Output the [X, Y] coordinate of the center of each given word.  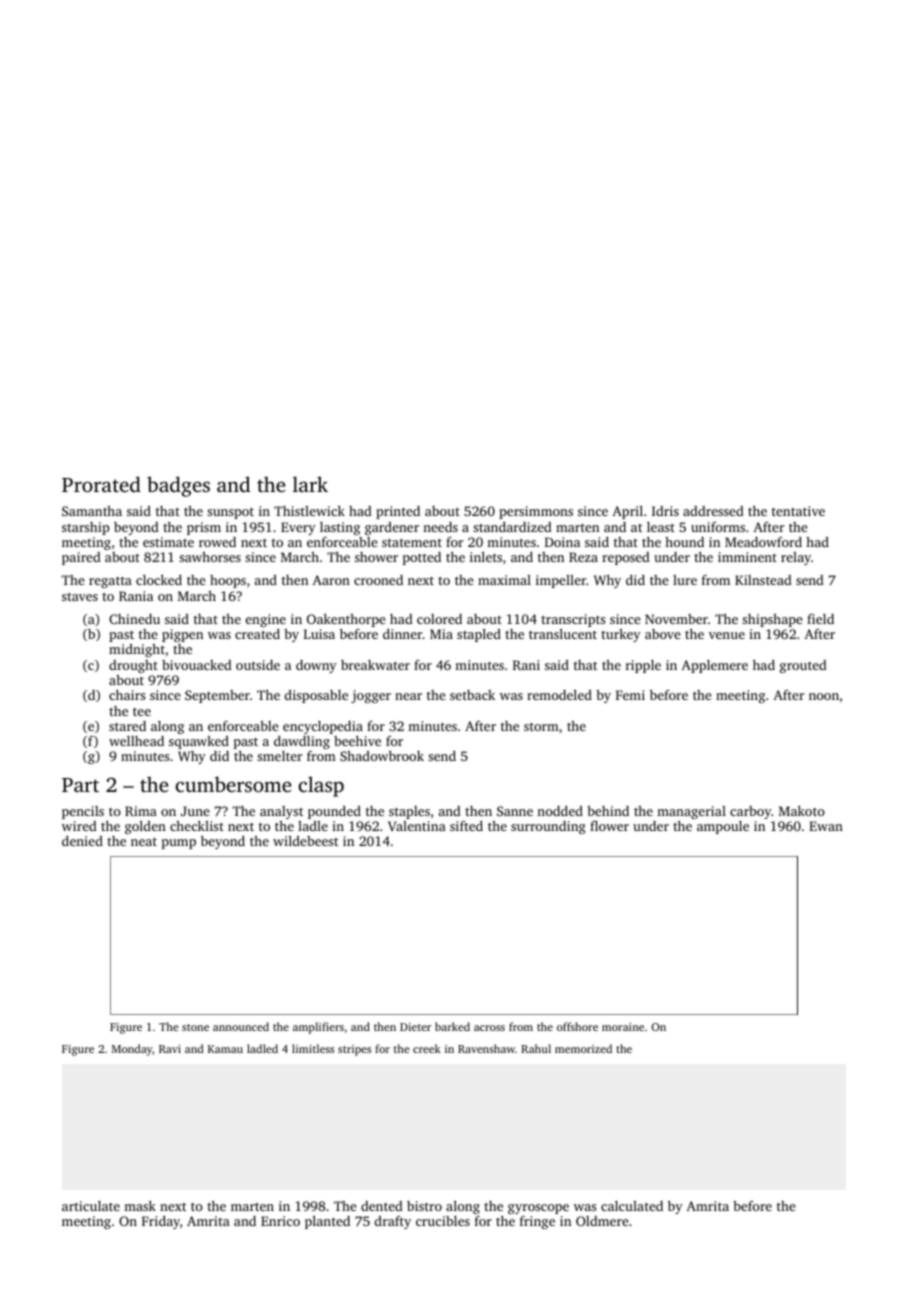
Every [298, 528]
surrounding [548, 827]
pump [179, 844]
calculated [632, 1206]
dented [382, 1206]
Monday [132, 1050]
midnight [137, 650]
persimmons [536, 512]
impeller [561, 581]
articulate [91, 1206]
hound [684, 542]
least [661, 527]
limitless [313, 1048]
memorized [583, 1048]
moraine [623, 1027]
